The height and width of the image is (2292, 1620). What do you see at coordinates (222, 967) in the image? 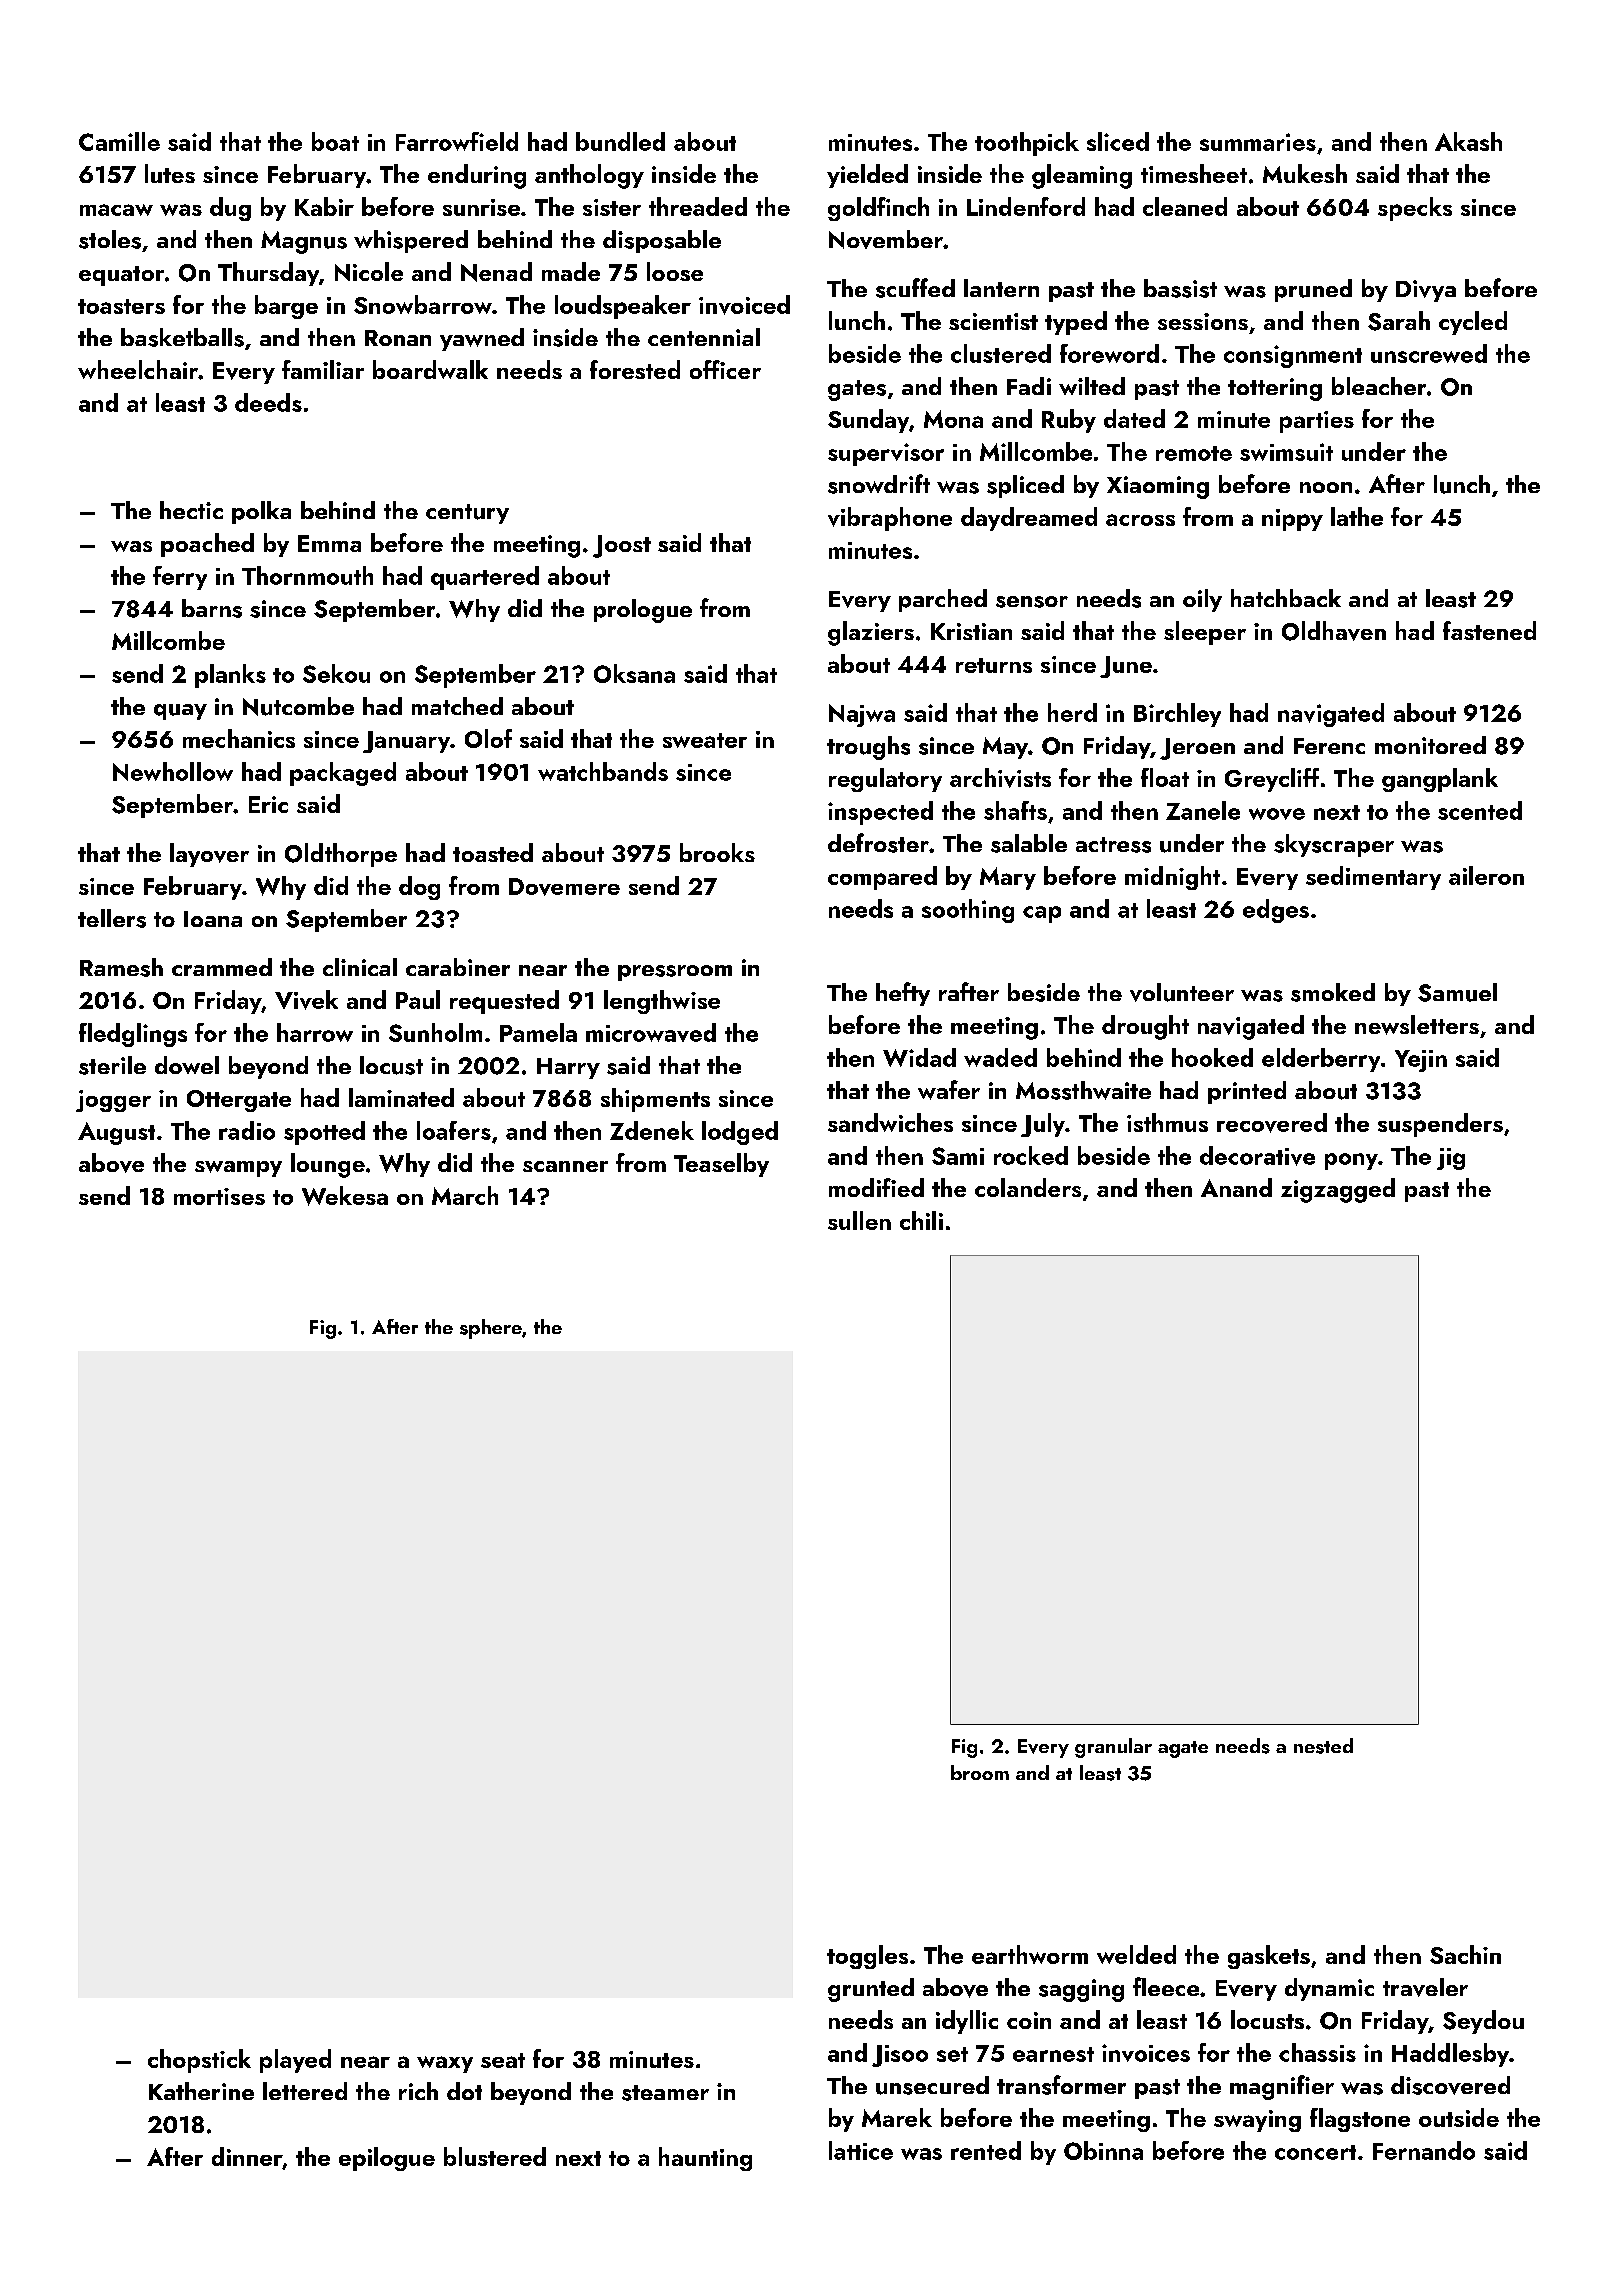
I see `crammed` at bounding box center [222, 967].
